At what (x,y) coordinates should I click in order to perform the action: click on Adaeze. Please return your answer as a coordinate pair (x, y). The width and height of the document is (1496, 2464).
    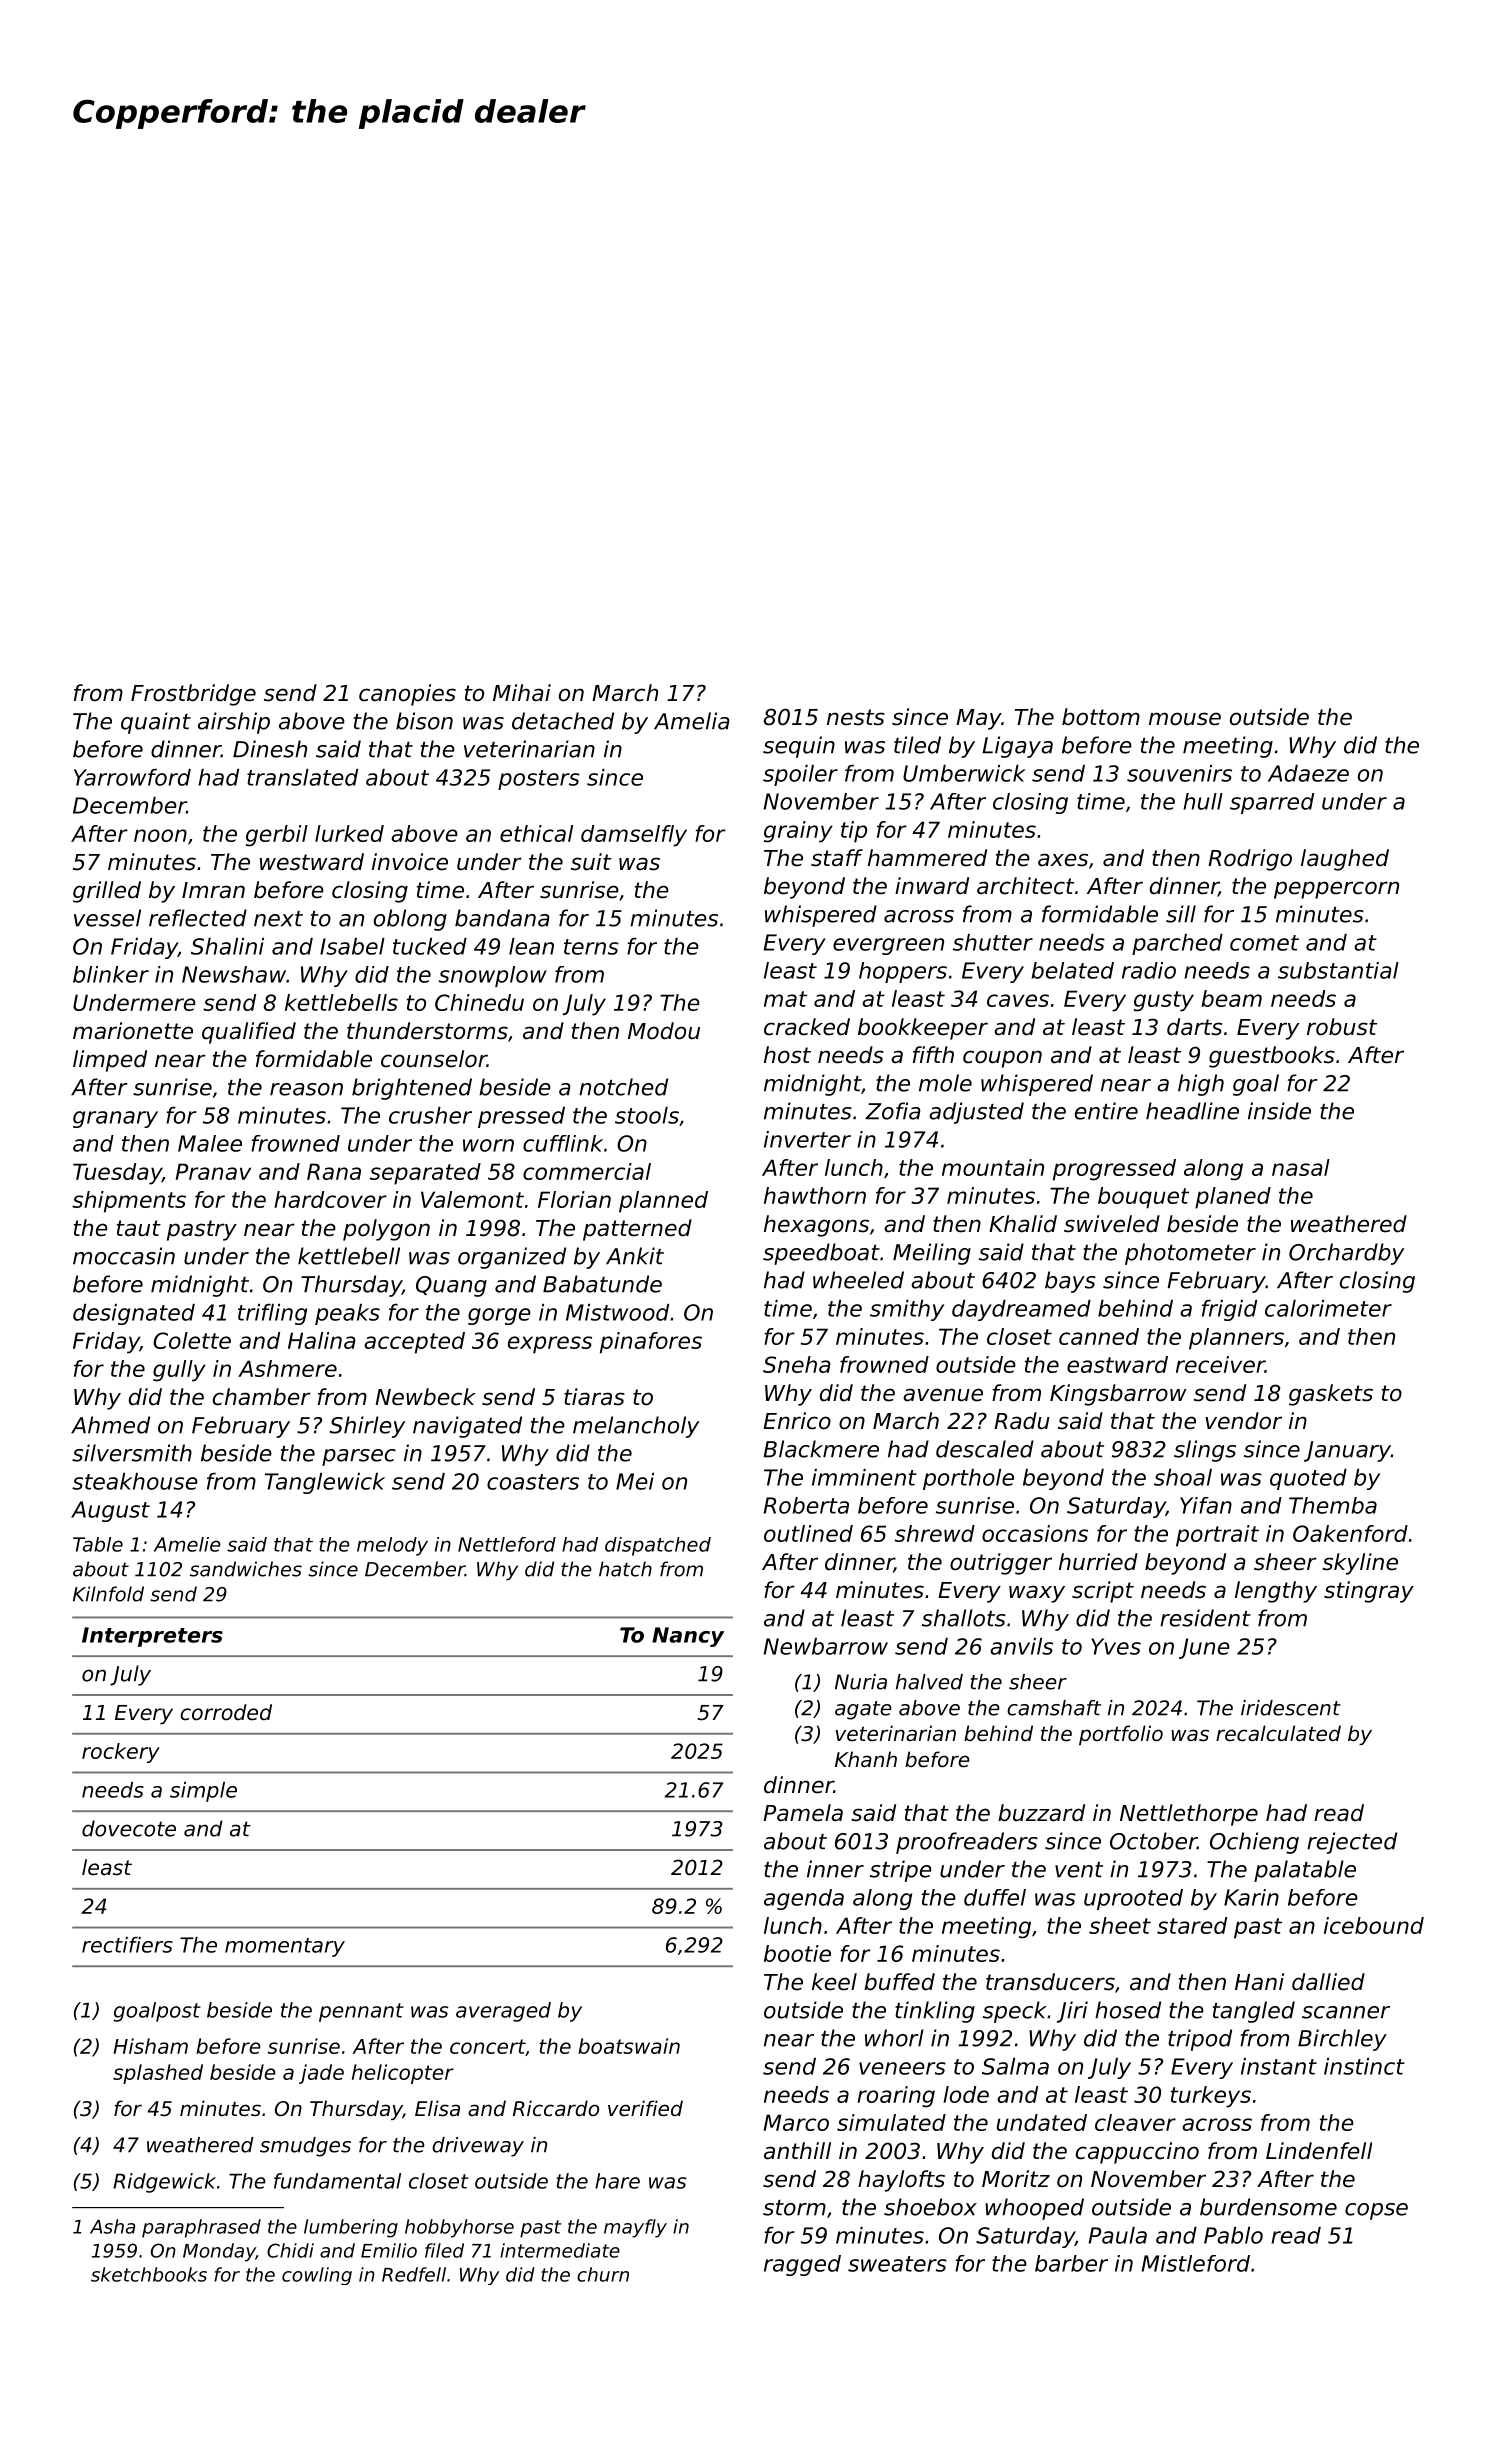
    Looking at the image, I should click on (1308, 773).
